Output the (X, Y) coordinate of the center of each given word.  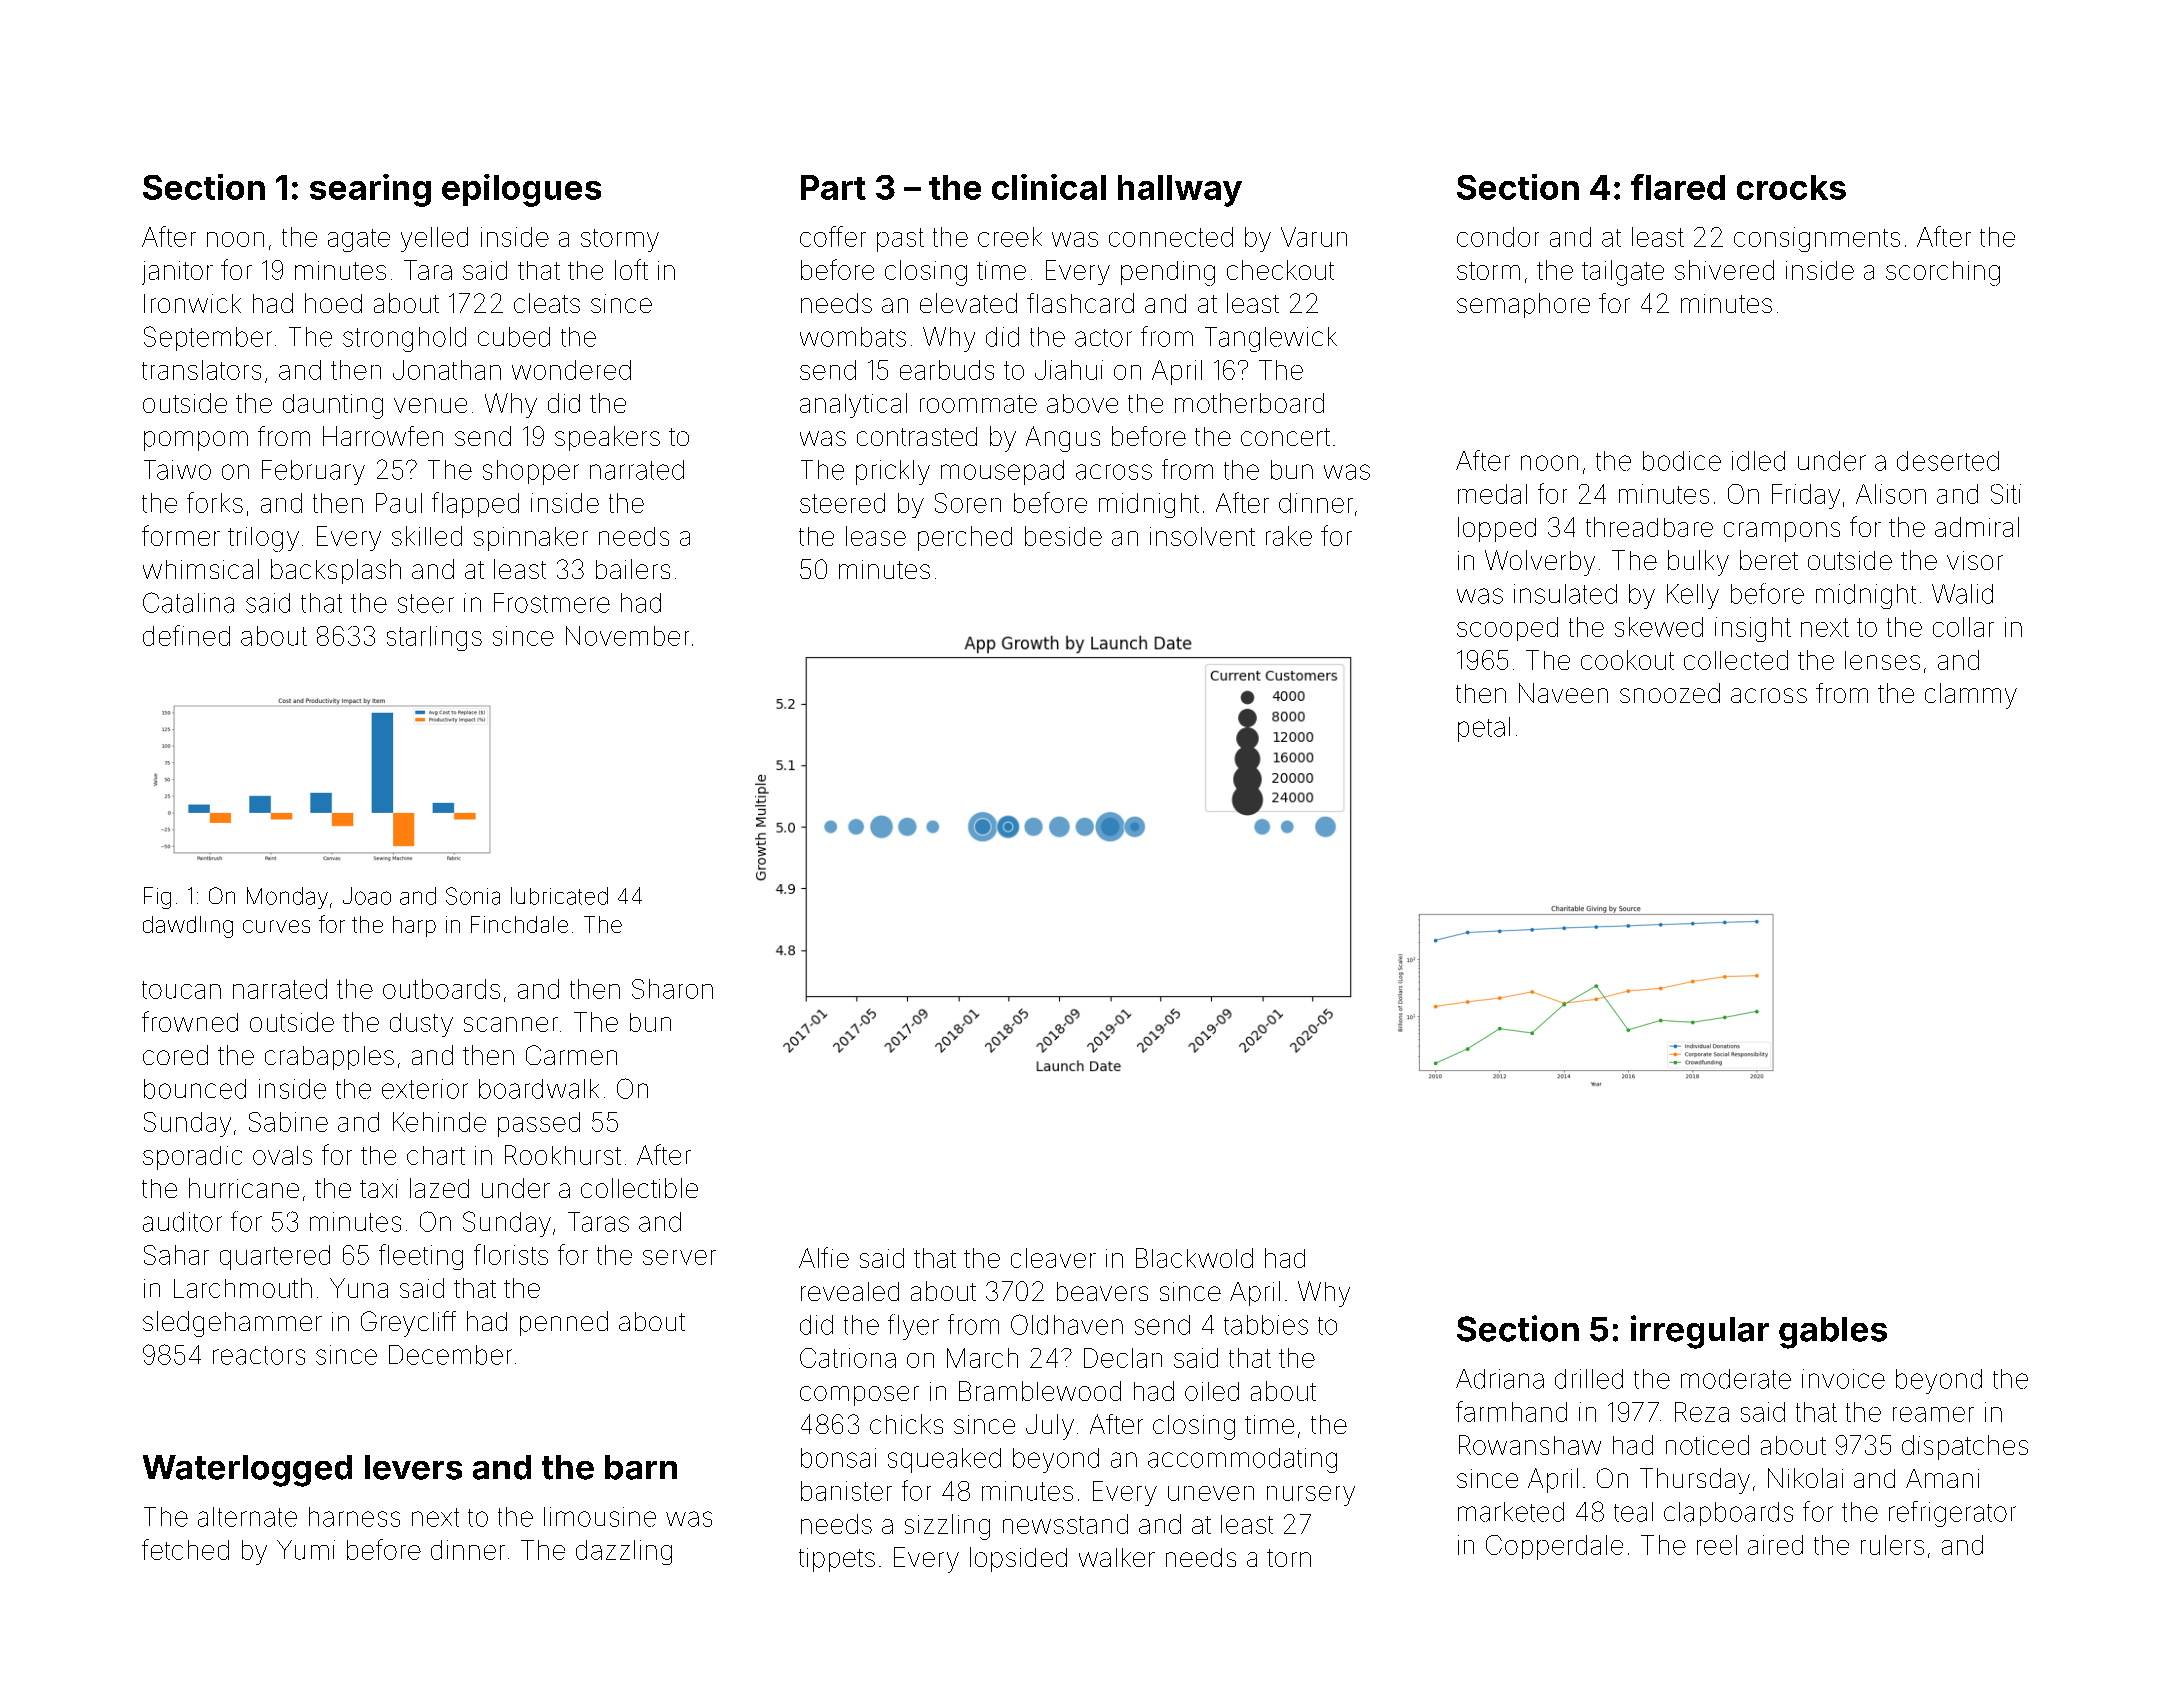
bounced (195, 1089)
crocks (1791, 187)
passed (539, 1124)
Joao (367, 896)
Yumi (306, 1550)
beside (1063, 536)
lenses (1882, 660)
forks (215, 502)
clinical (1049, 187)
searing (370, 190)
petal (1484, 729)
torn (1289, 1558)
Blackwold (1194, 1258)
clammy (1971, 696)
